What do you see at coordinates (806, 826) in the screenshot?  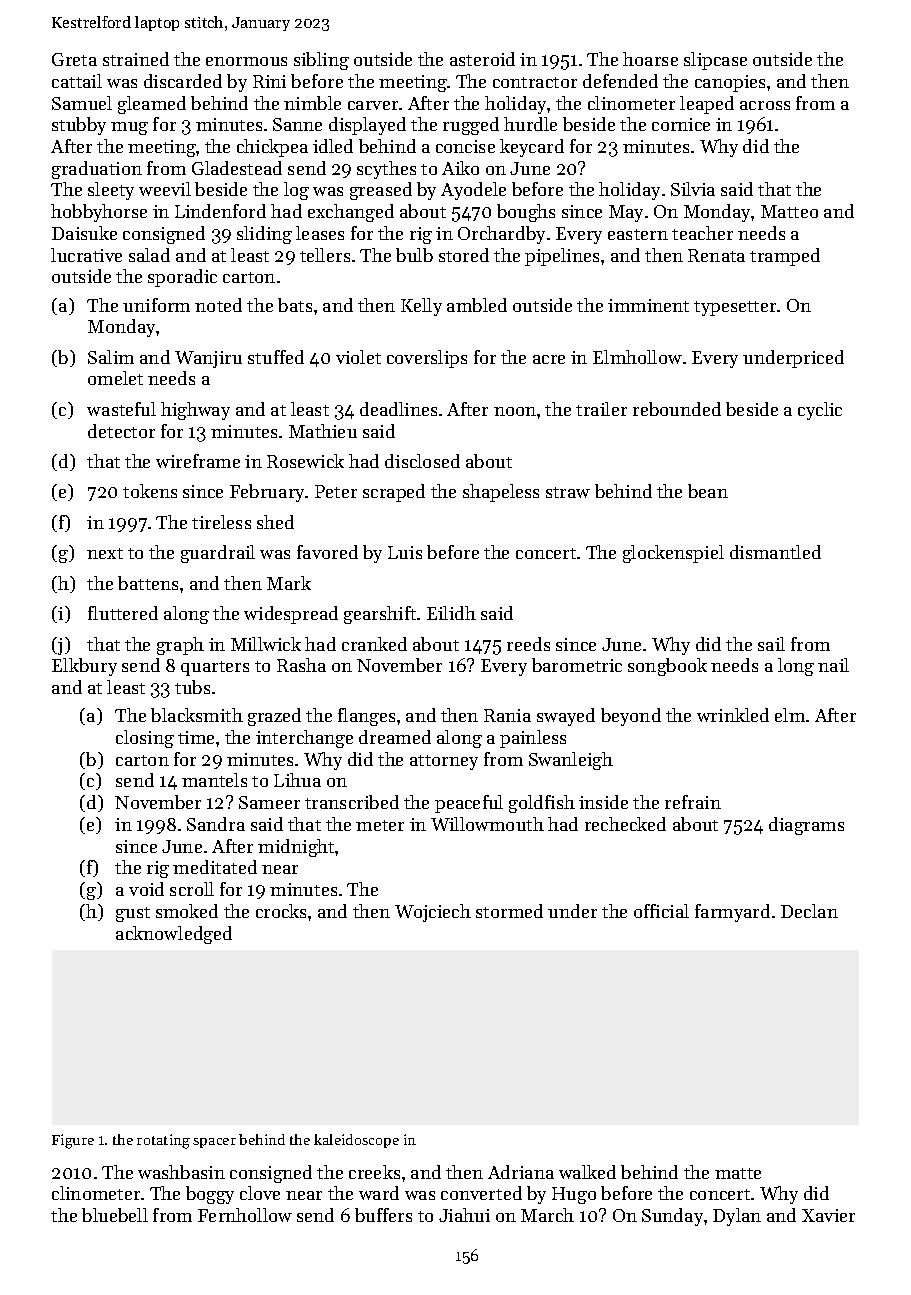 I see `diagrams` at bounding box center [806, 826].
